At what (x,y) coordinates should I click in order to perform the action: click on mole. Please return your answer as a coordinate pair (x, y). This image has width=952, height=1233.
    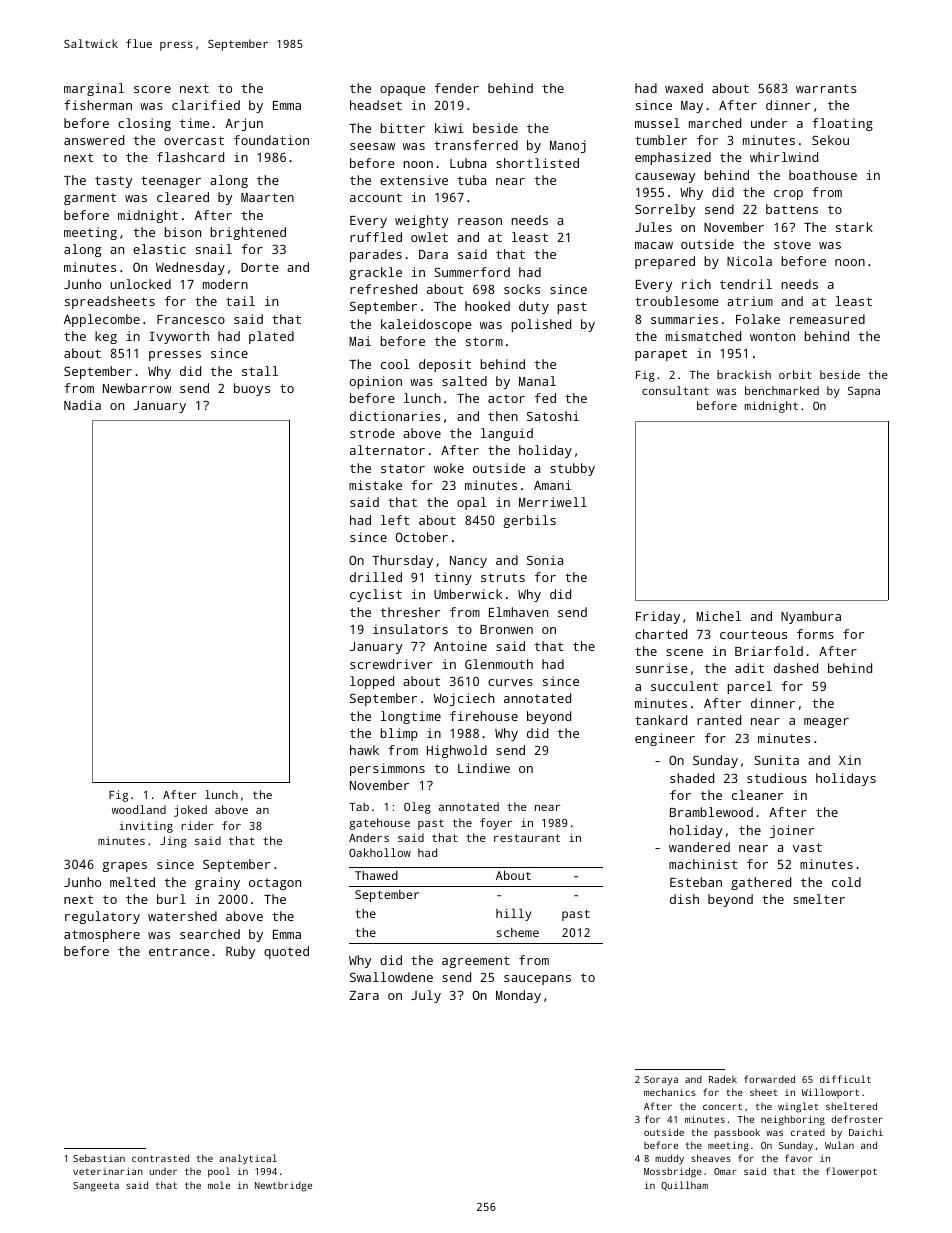
    Looking at the image, I should click on (219, 1185).
